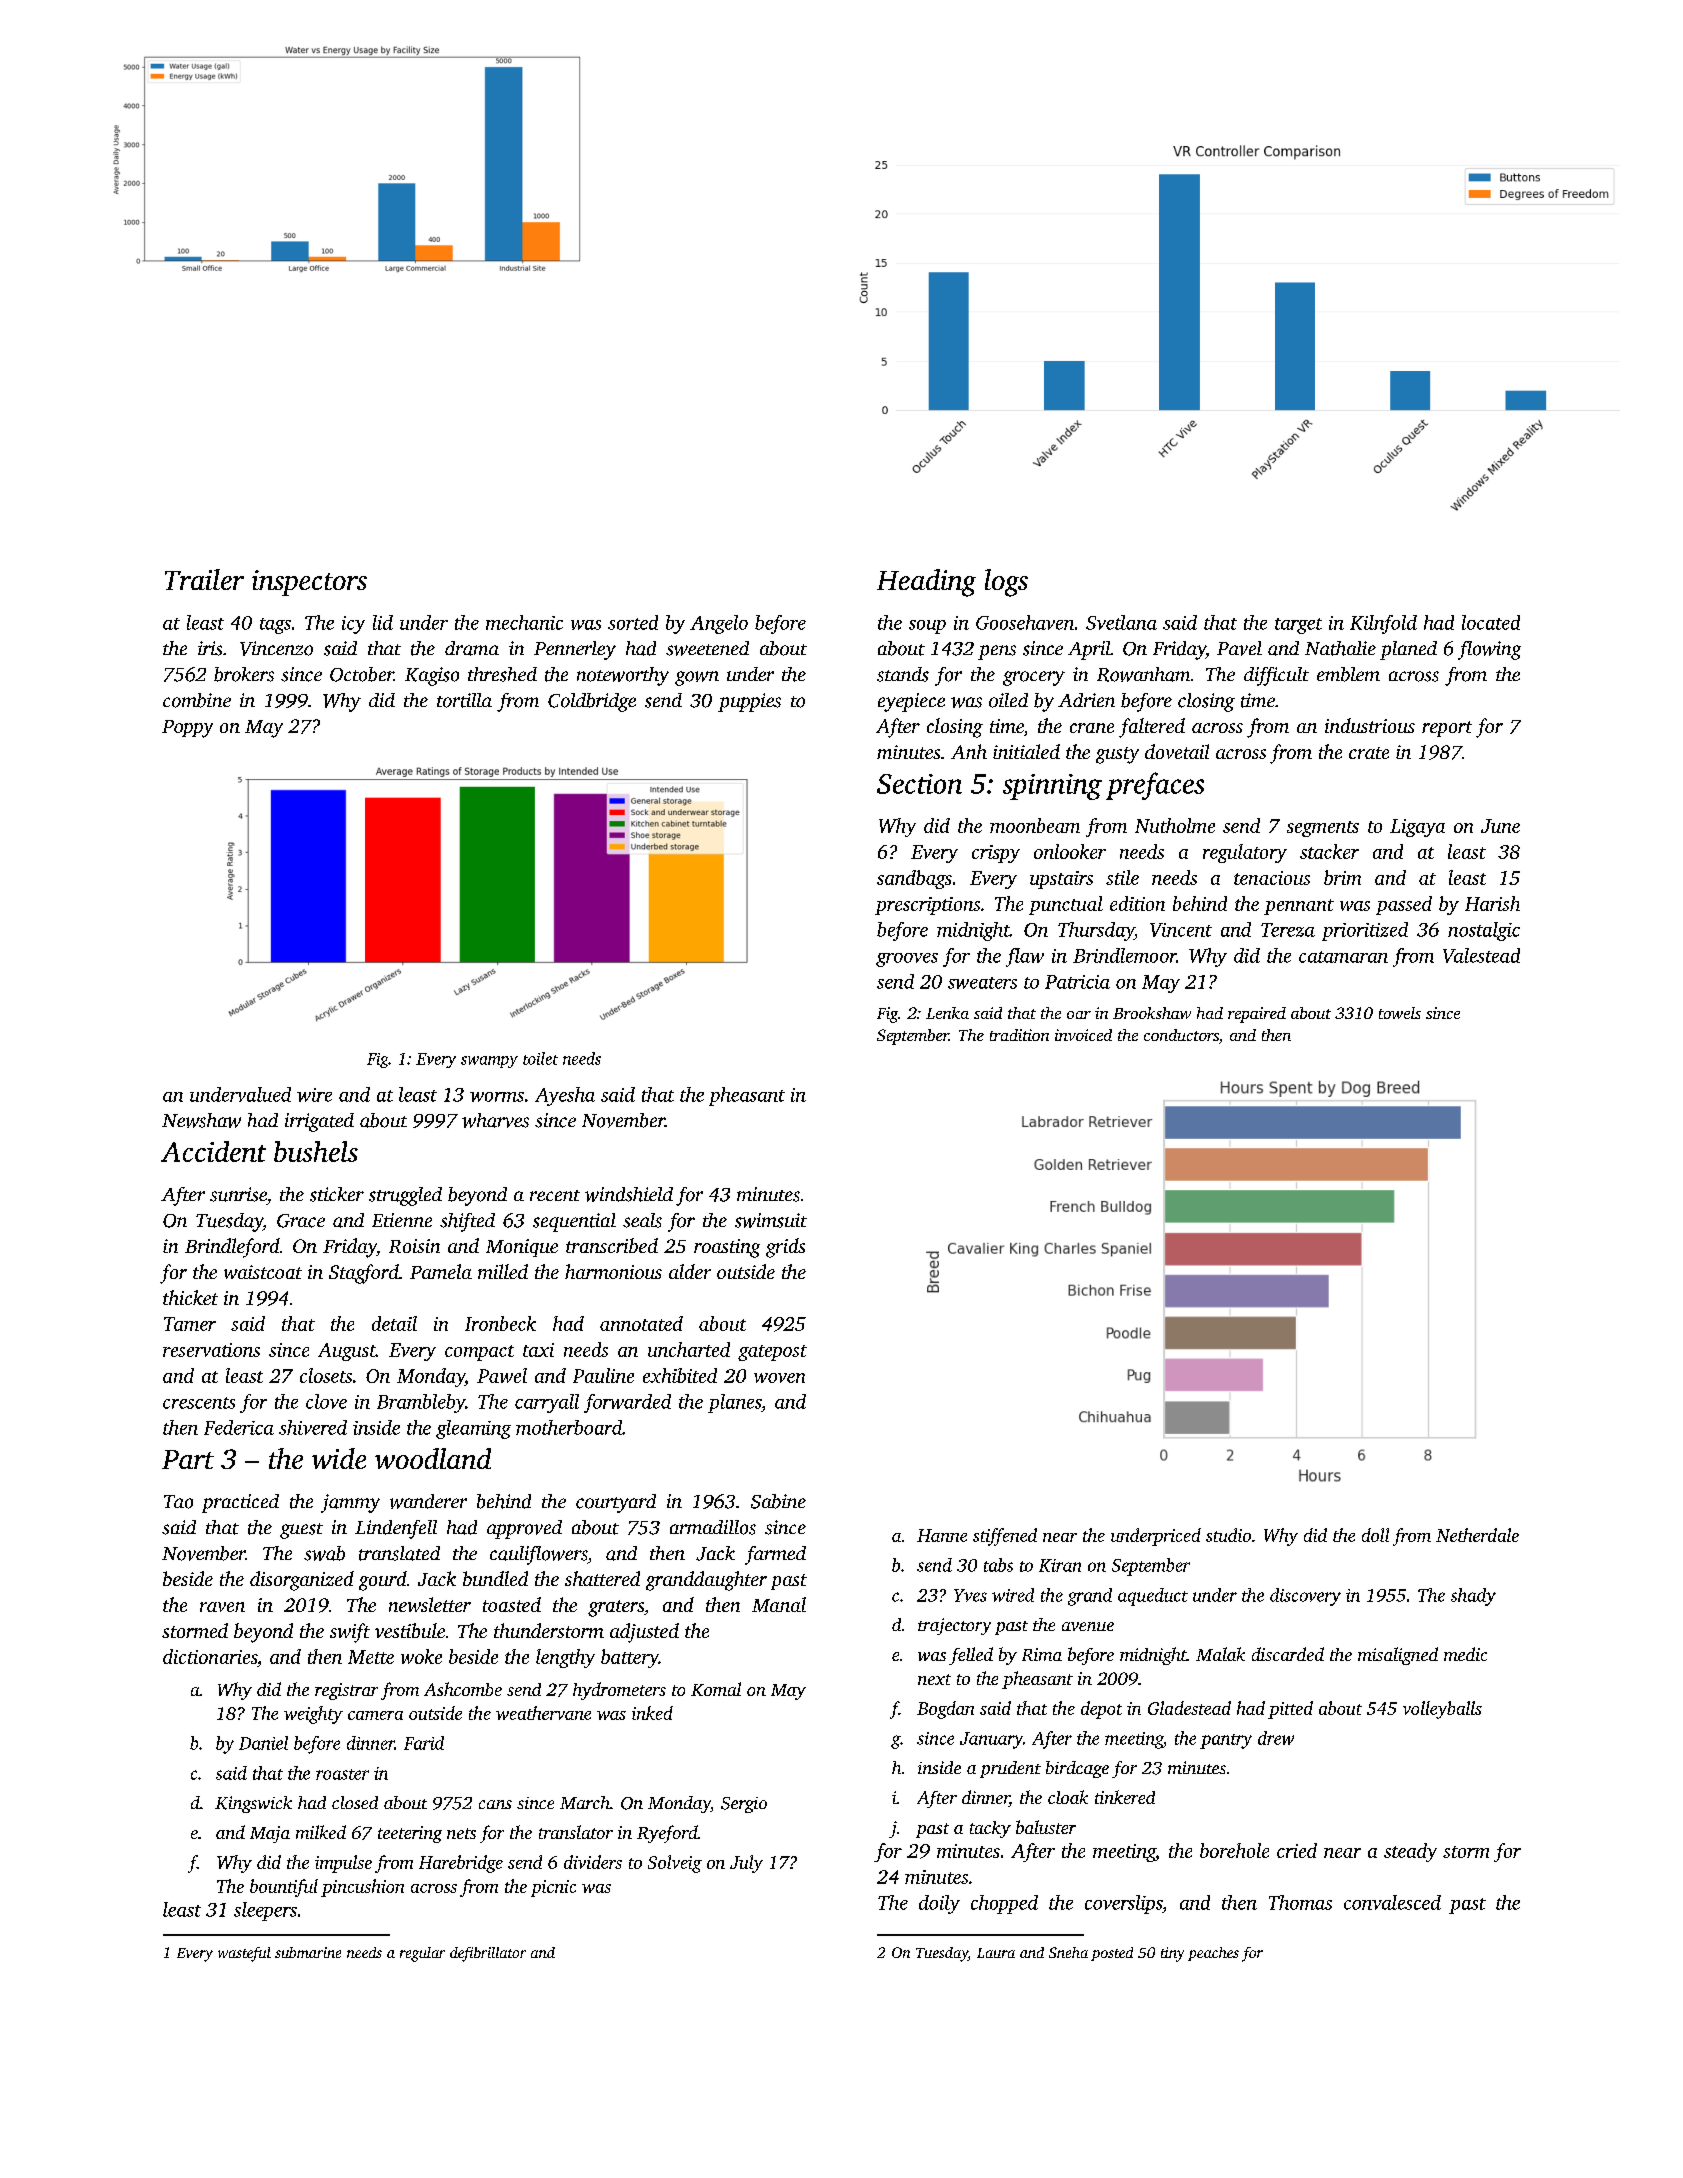 This image has height=2178, width=1683. I want to click on inspectors, so click(309, 583).
